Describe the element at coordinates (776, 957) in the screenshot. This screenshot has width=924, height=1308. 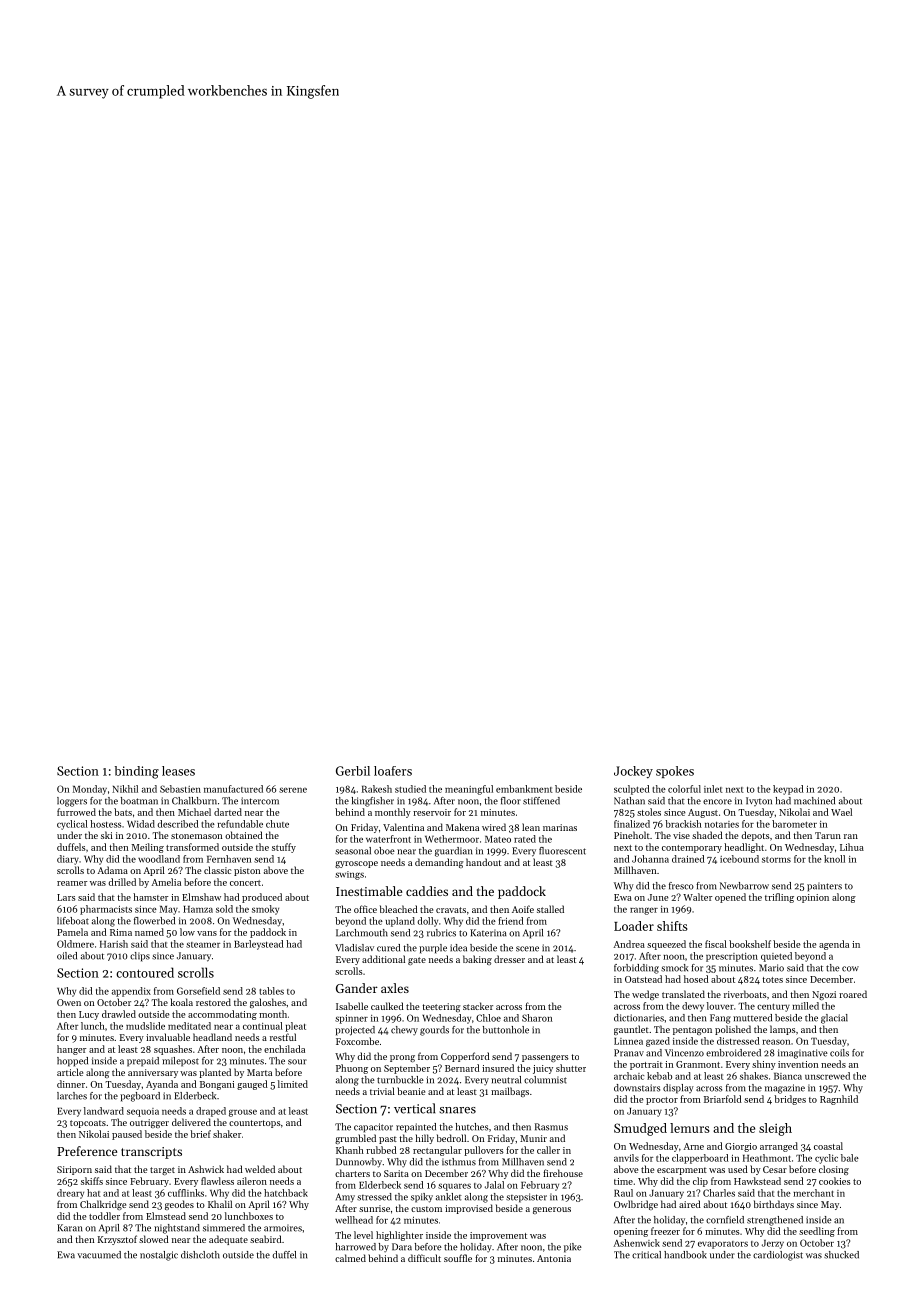
I see `quieted` at that location.
